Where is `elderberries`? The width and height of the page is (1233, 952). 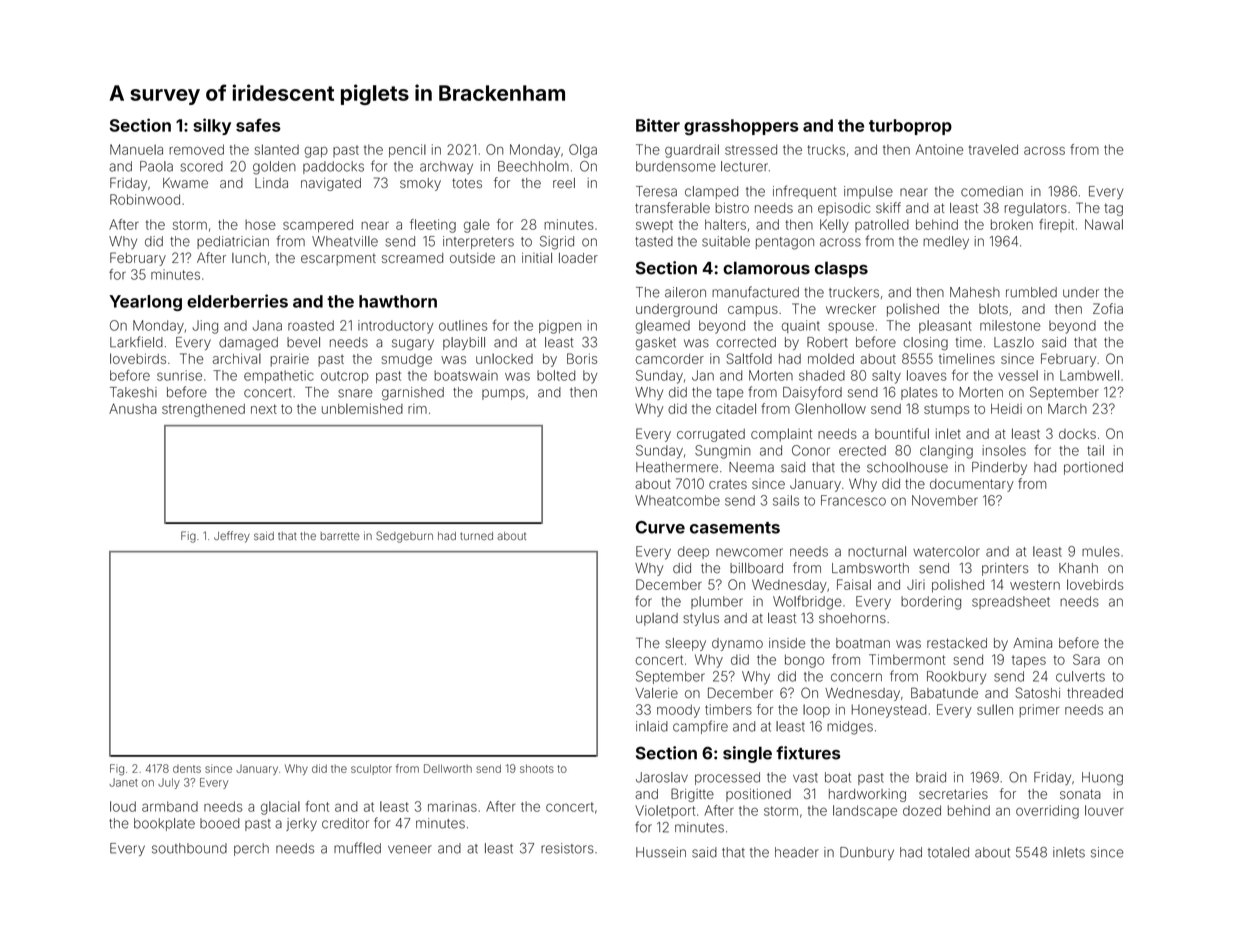 elderberries is located at coordinates (237, 301).
